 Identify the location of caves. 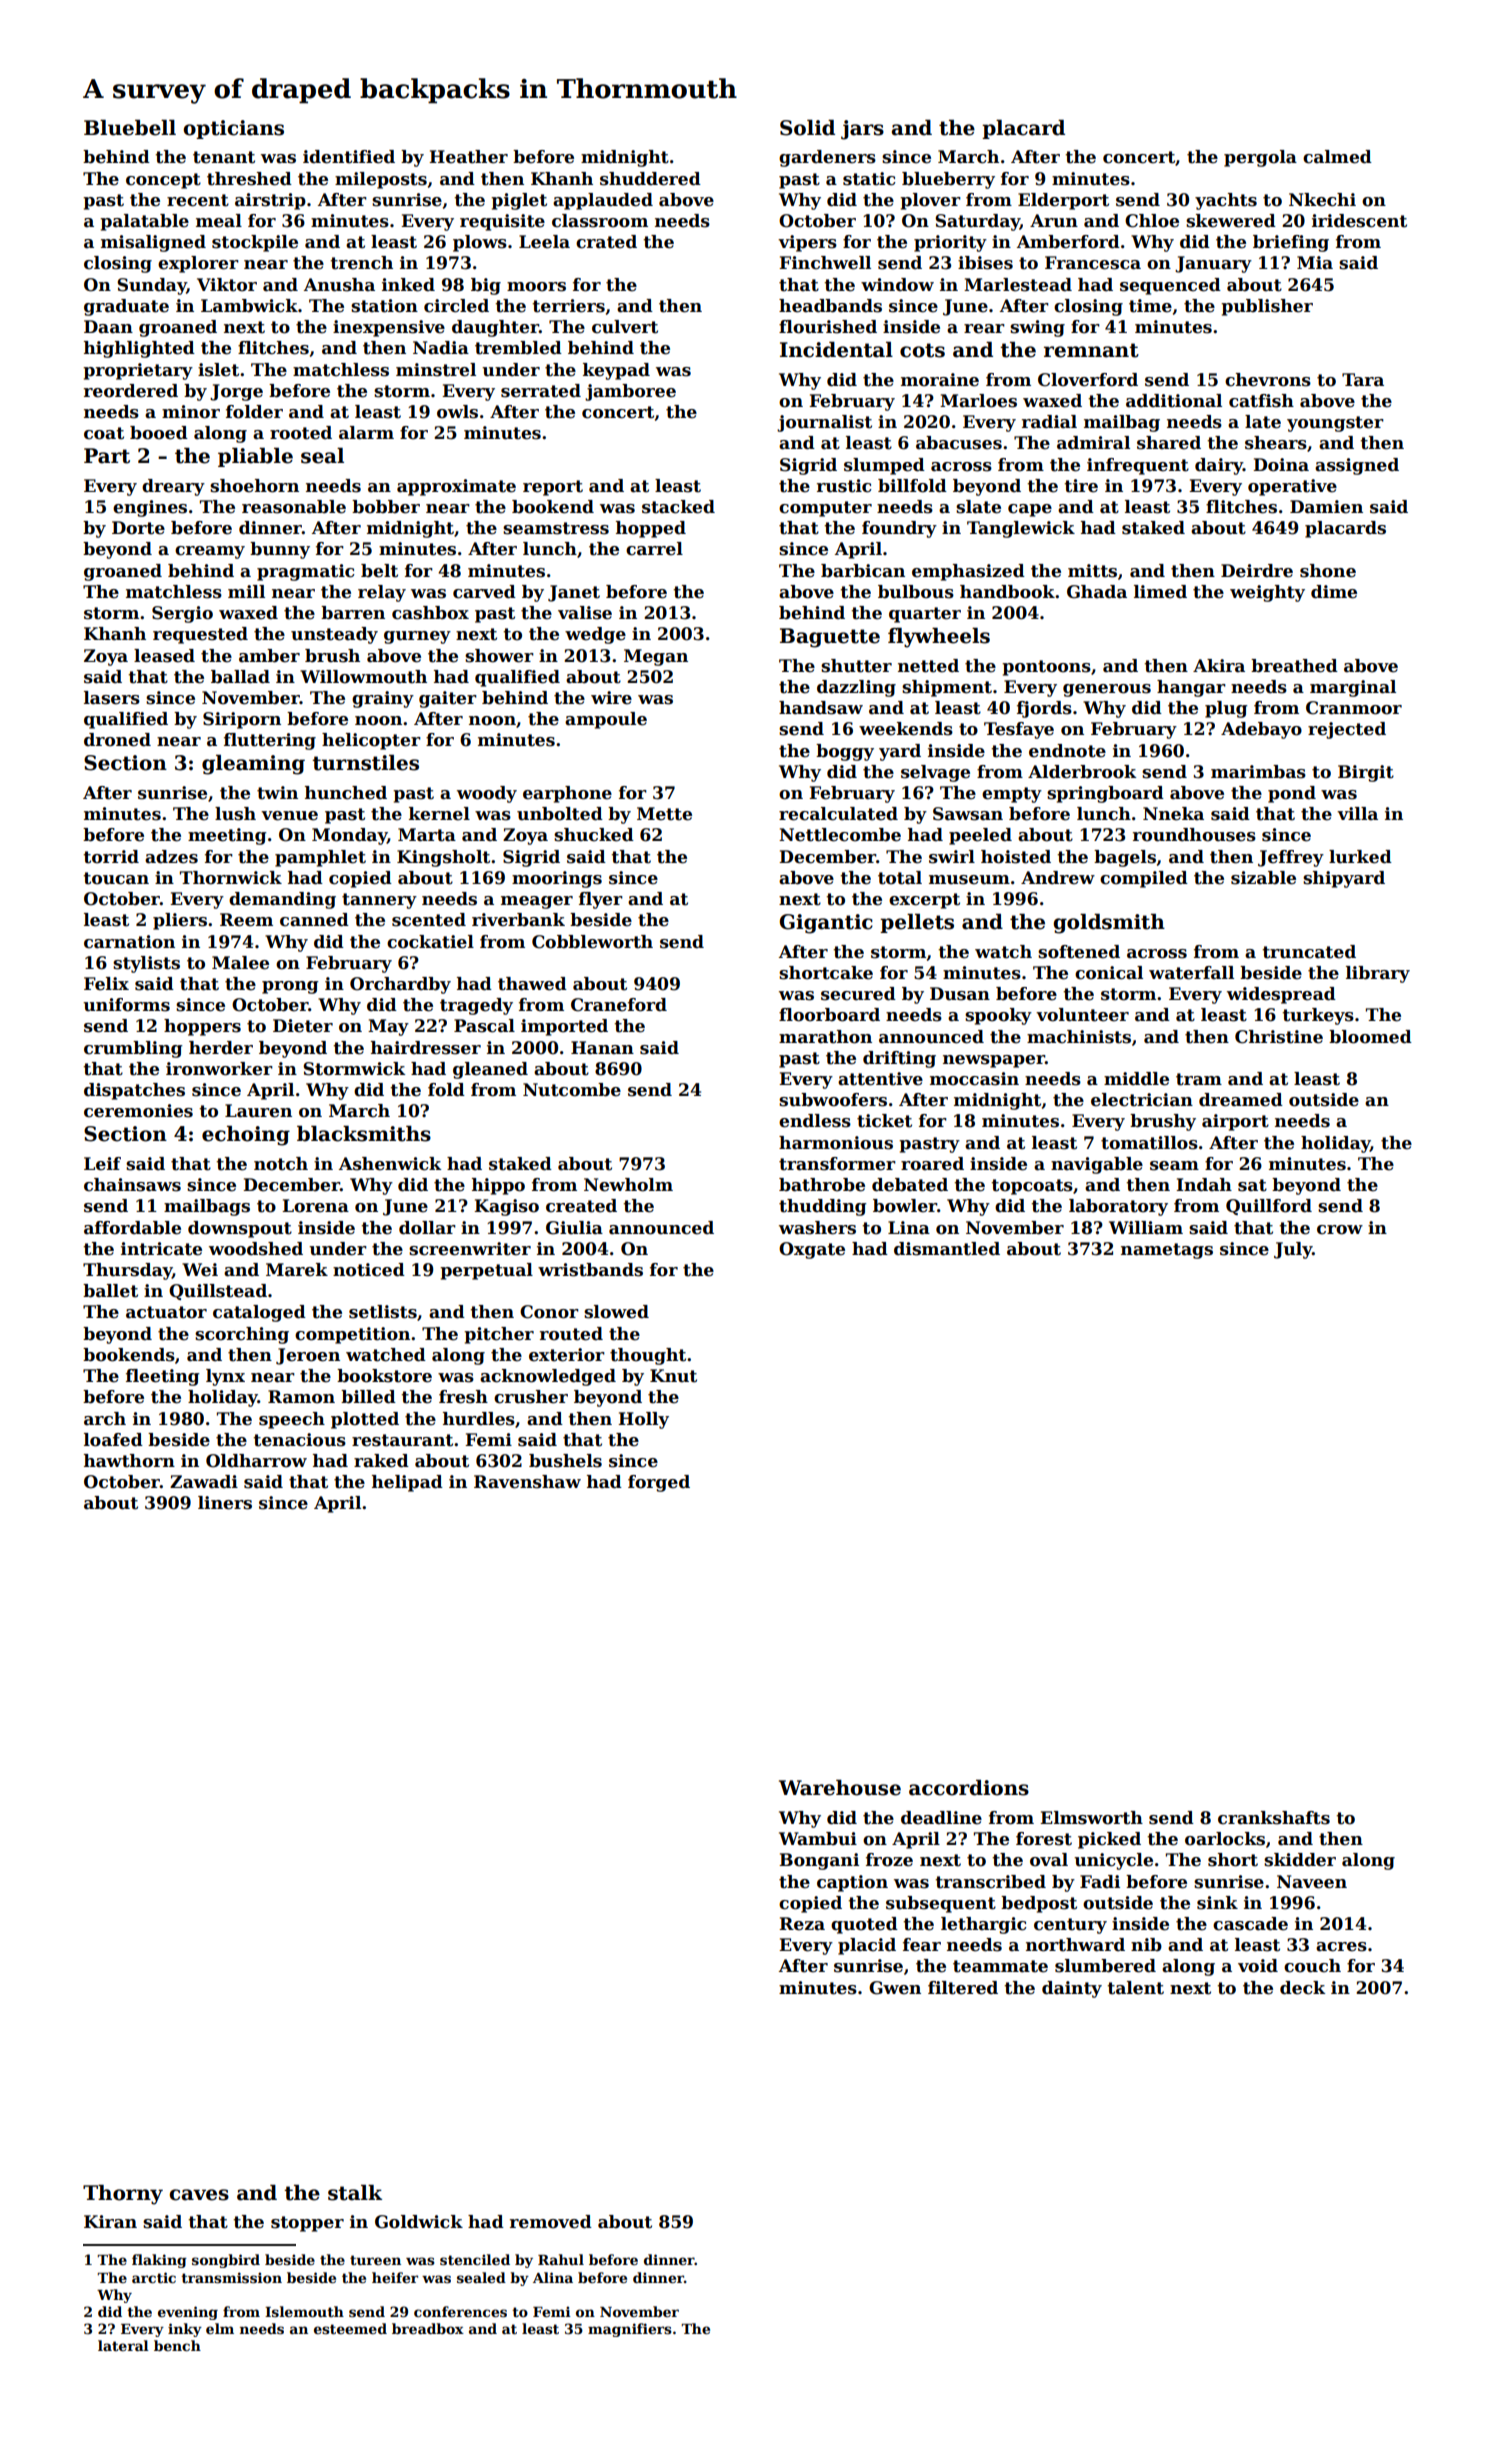
(199, 2195).
